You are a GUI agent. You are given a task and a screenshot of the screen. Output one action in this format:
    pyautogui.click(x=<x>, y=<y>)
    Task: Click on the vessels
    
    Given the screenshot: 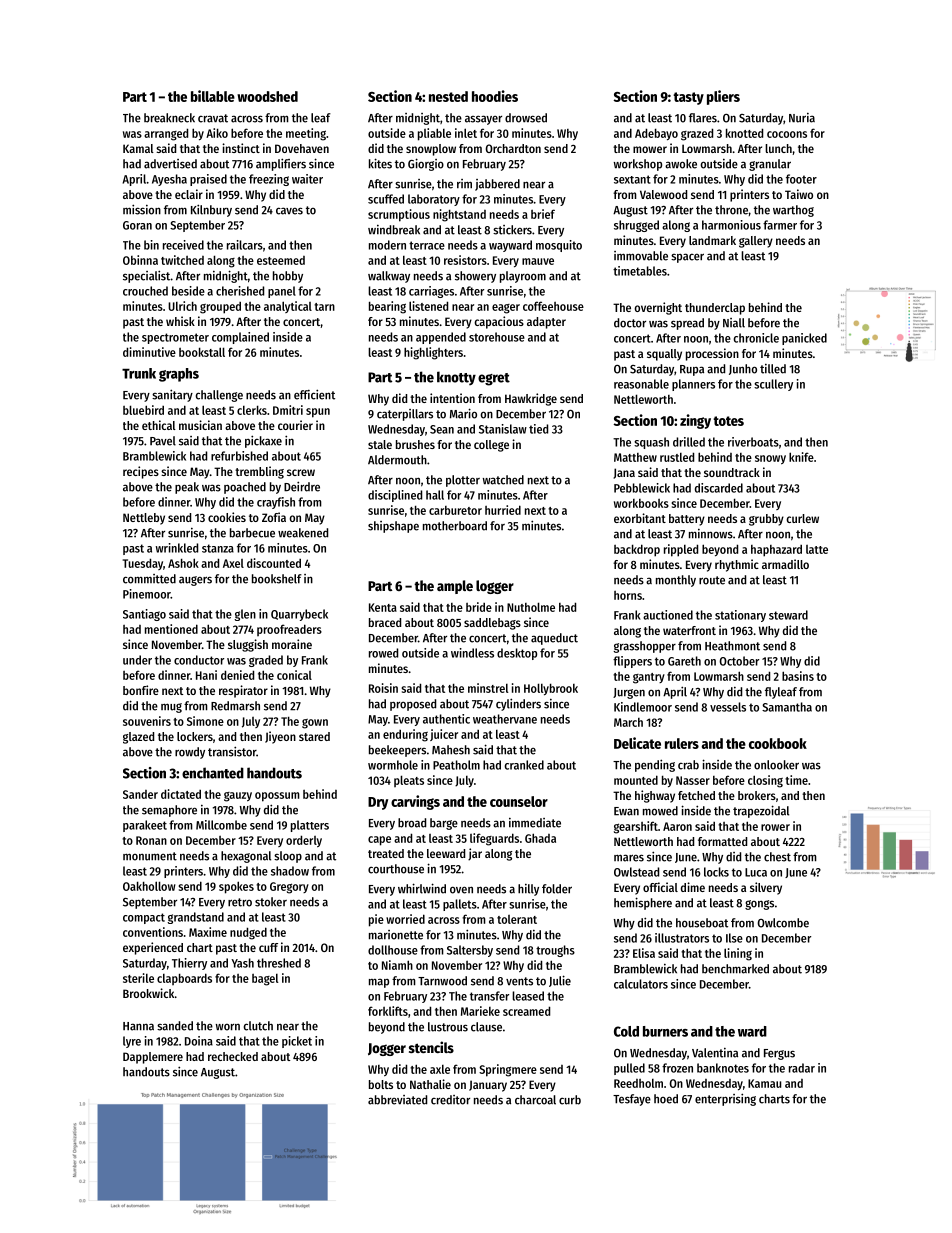 What is the action you would take?
    pyautogui.click(x=728, y=707)
